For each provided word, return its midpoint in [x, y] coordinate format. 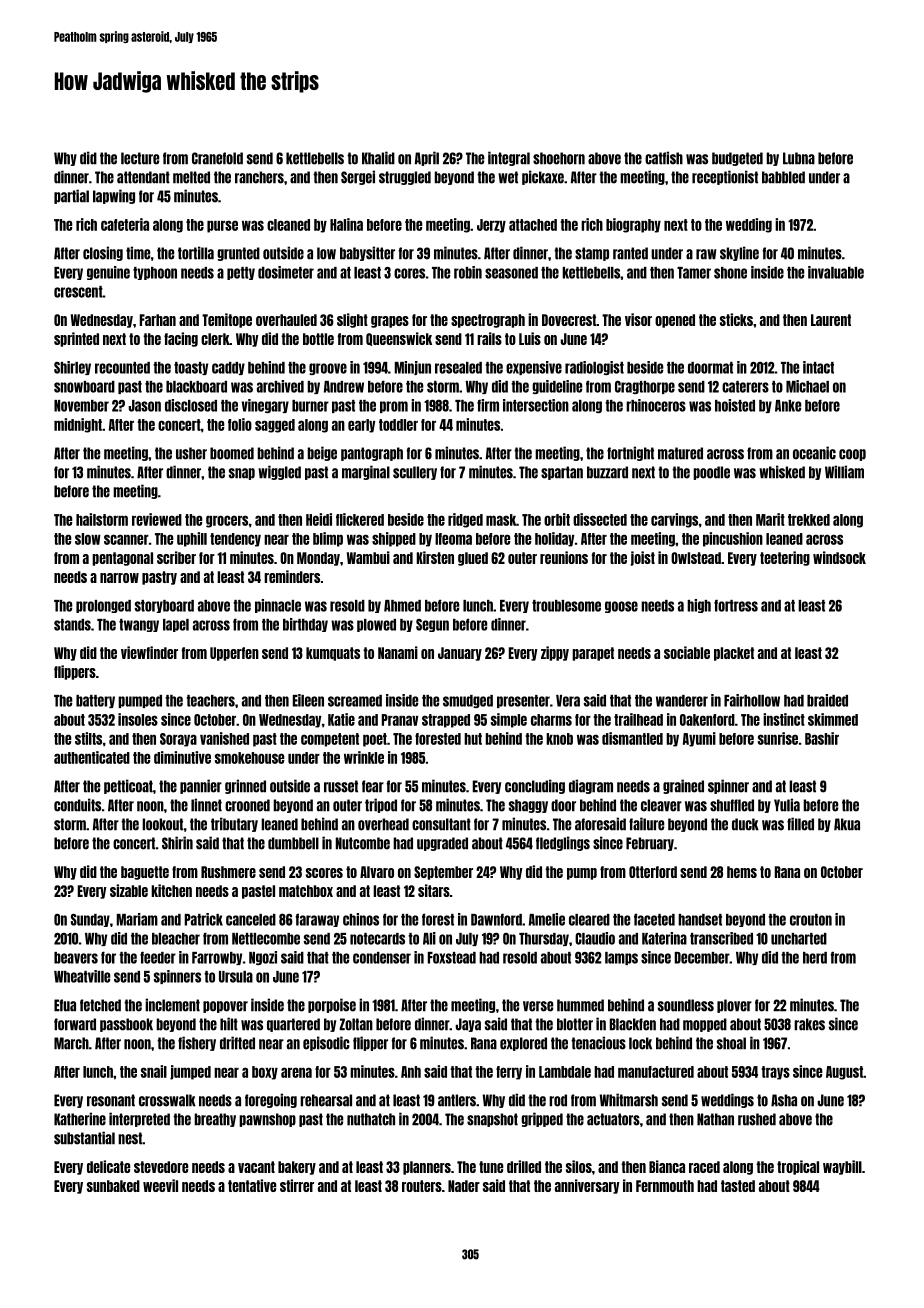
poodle [711, 473]
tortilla [196, 253]
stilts [88, 738]
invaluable [836, 272]
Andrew [344, 387]
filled [800, 824]
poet [375, 740]
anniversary [587, 1186]
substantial [84, 1138]
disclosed [191, 405]
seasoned [511, 273]
